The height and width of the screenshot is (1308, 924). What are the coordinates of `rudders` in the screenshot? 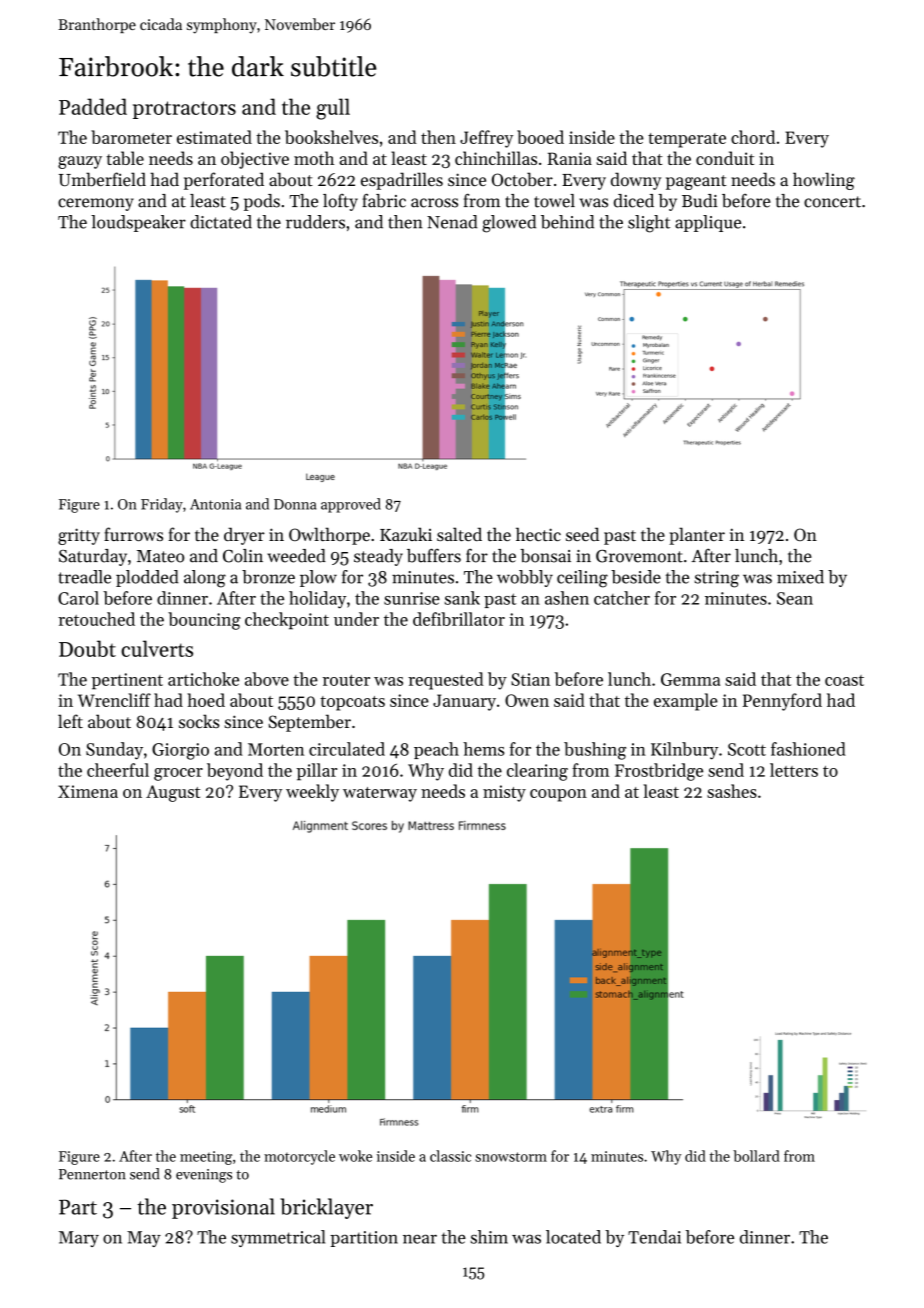 It's located at (315, 222).
